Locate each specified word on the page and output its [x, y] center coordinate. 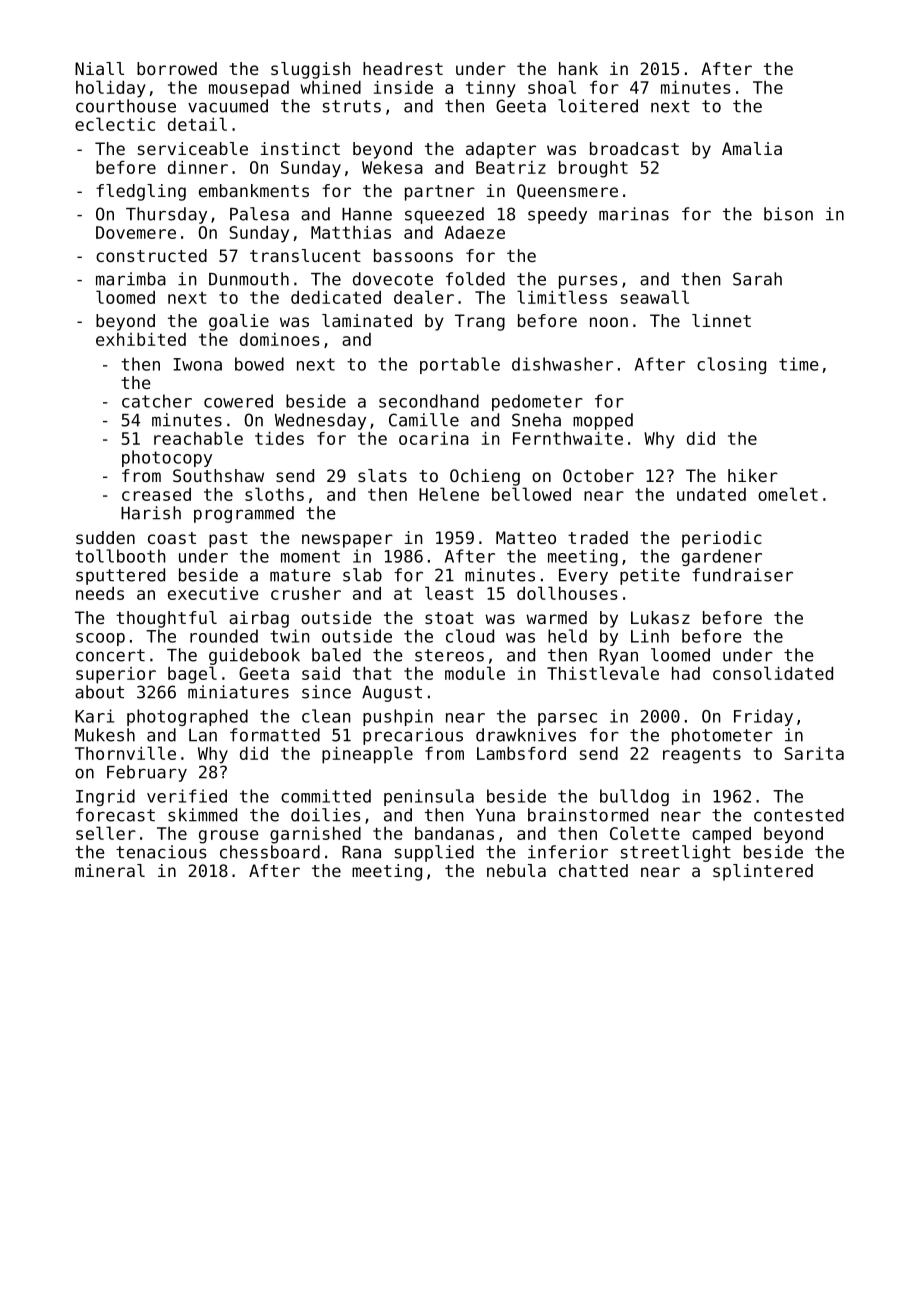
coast [172, 538]
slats [382, 475]
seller [106, 833]
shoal [552, 87]
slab [362, 575]
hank [578, 68]
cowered [238, 401]
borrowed [177, 68]
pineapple [367, 755]
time [799, 364]
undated [711, 494]
